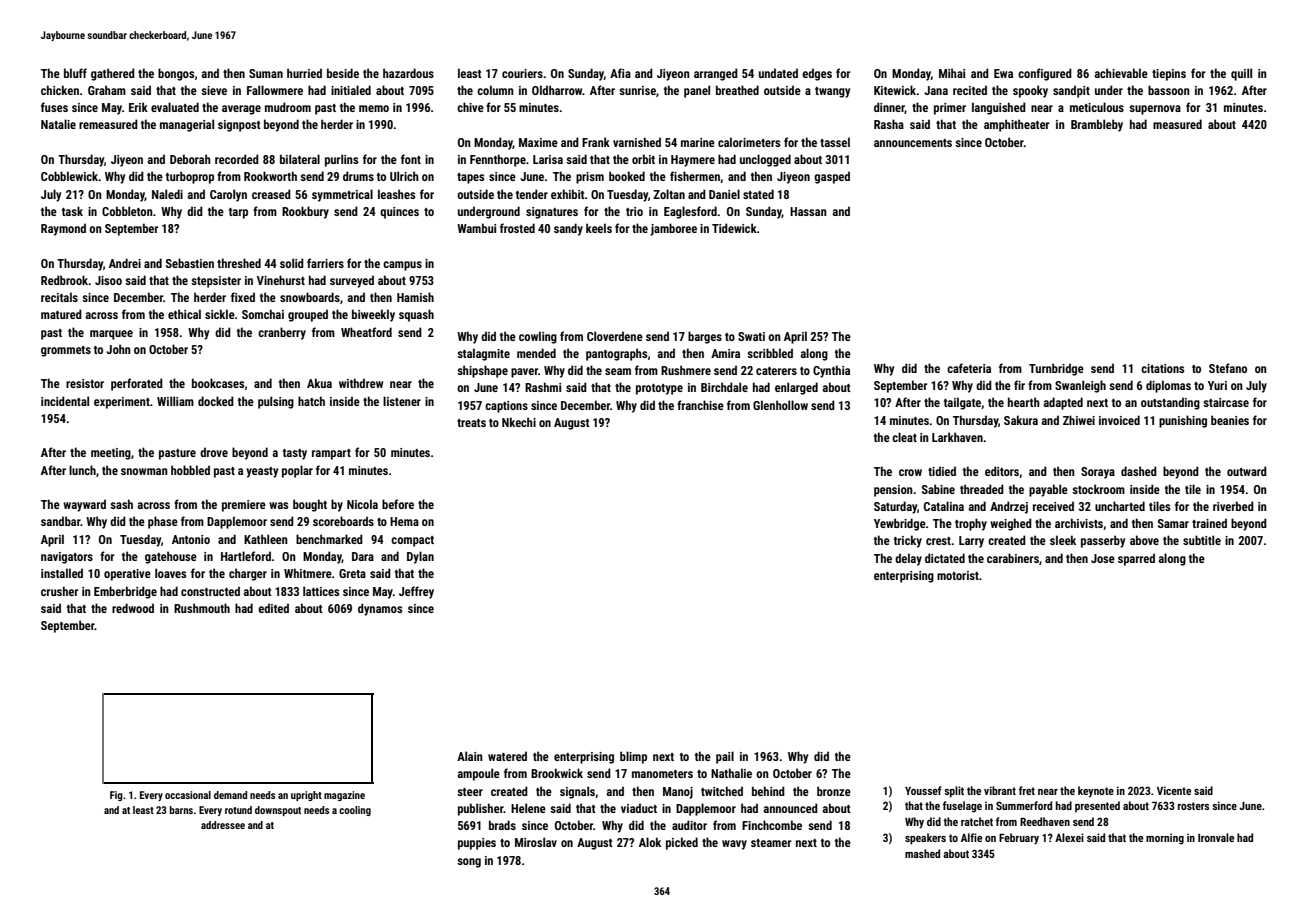 This image has height=924, width=1308. I want to click on mashed, so click(922, 853).
